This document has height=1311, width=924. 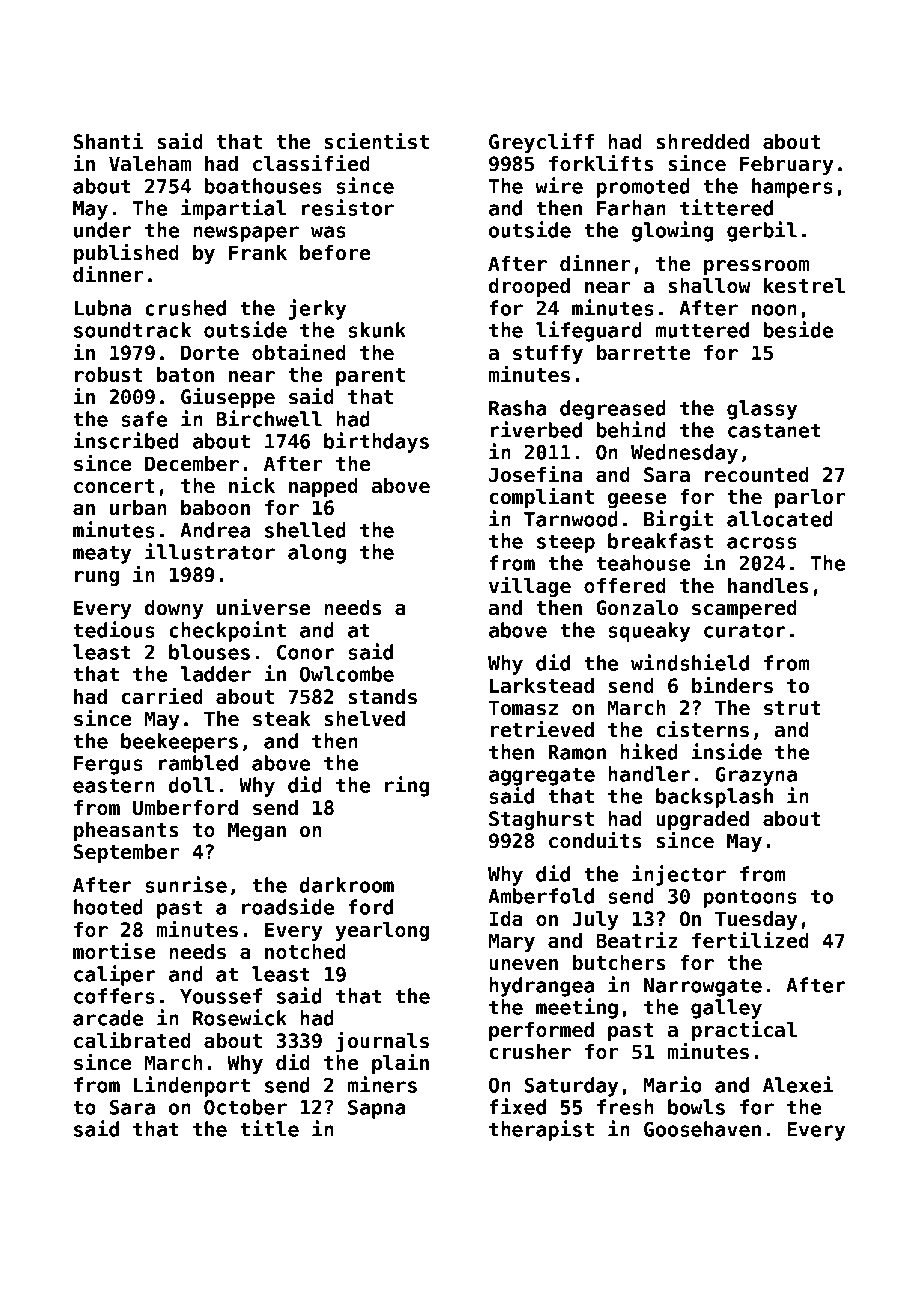 What do you see at coordinates (114, 629) in the document?
I see `tedious` at bounding box center [114, 629].
